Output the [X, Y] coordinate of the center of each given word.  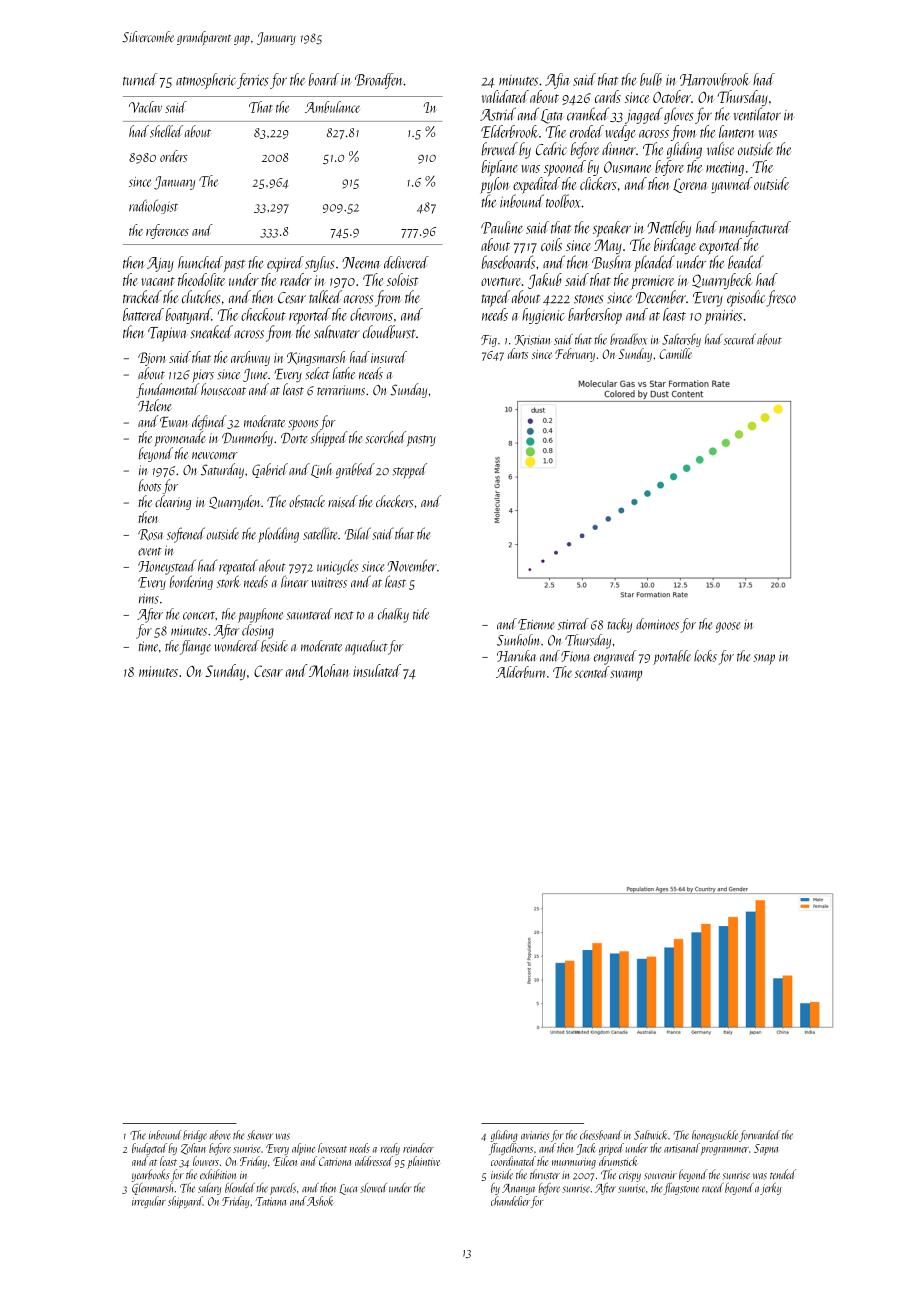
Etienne [536, 624]
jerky [770, 1189]
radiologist [153, 206]
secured [740, 339]
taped [496, 298]
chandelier [510, 1201]
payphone [260, 615]
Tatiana [271, 1201]
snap [764, 659]
